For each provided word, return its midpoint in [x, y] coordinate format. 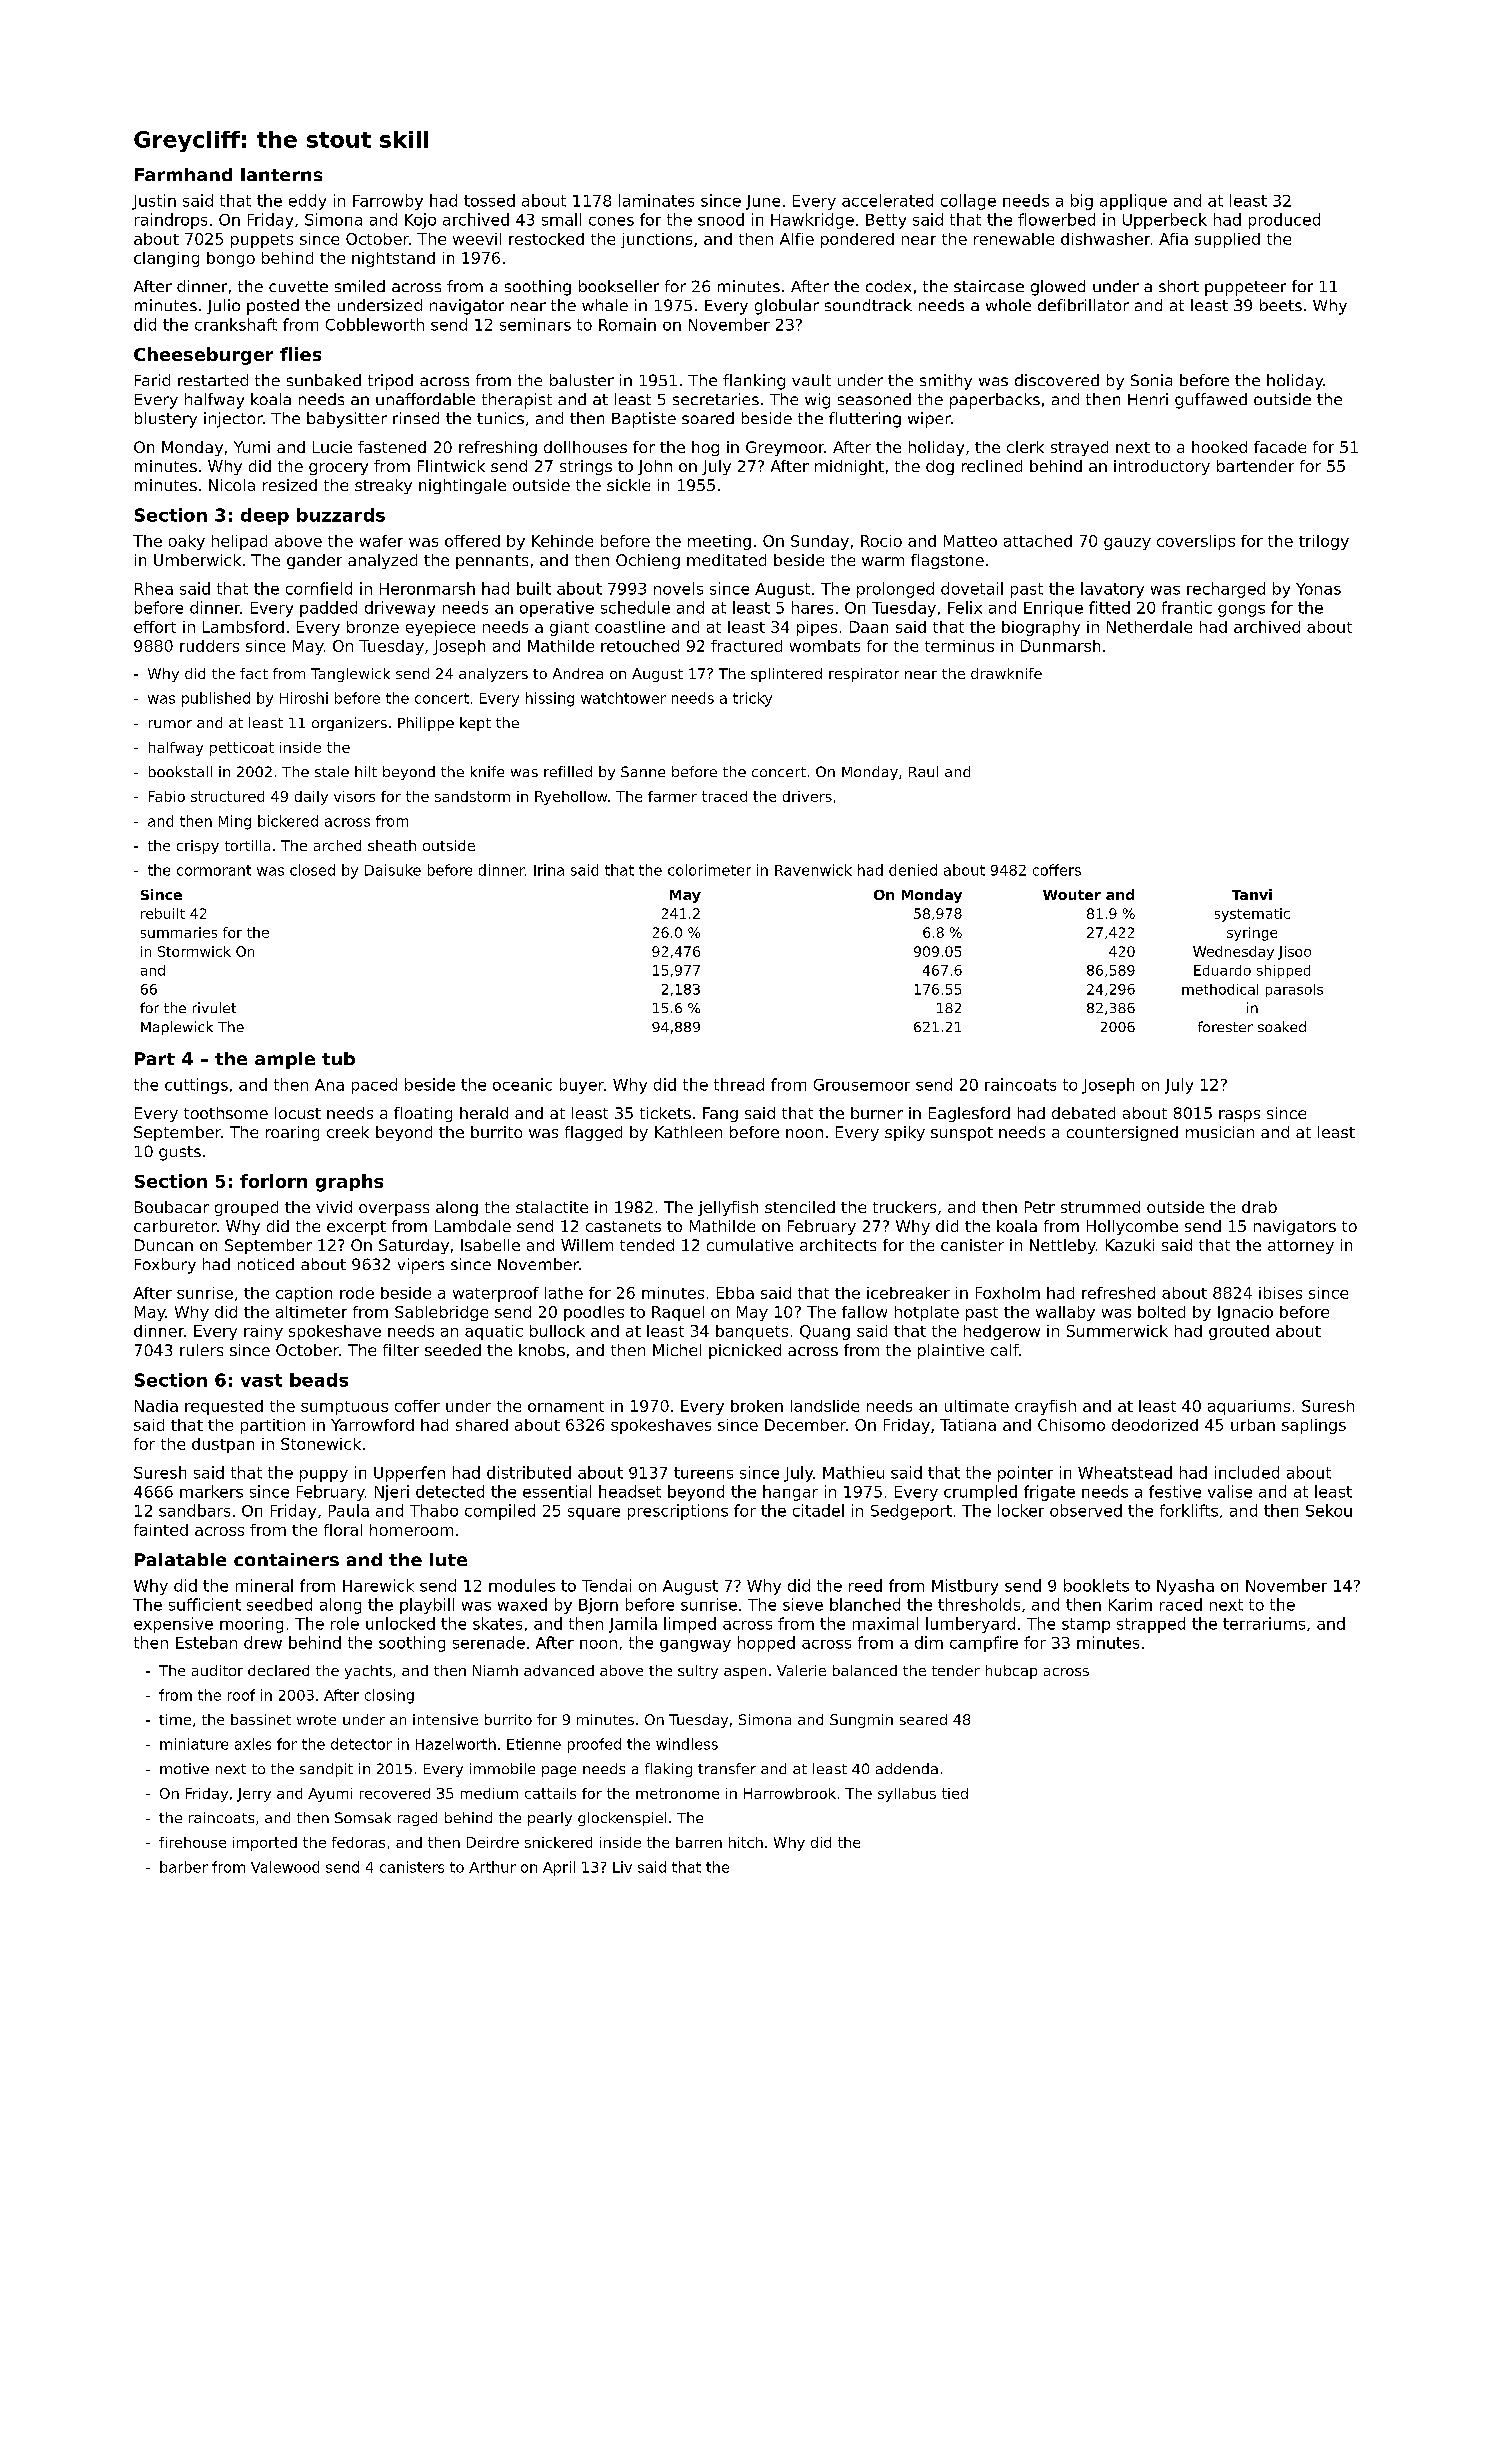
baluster [582, 380]
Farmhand [183, 174]
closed [312, 870]
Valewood [285, 1867]
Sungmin [861, 1721]
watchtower [623, 698]
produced [1284, 221]
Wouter [1072, 895]
